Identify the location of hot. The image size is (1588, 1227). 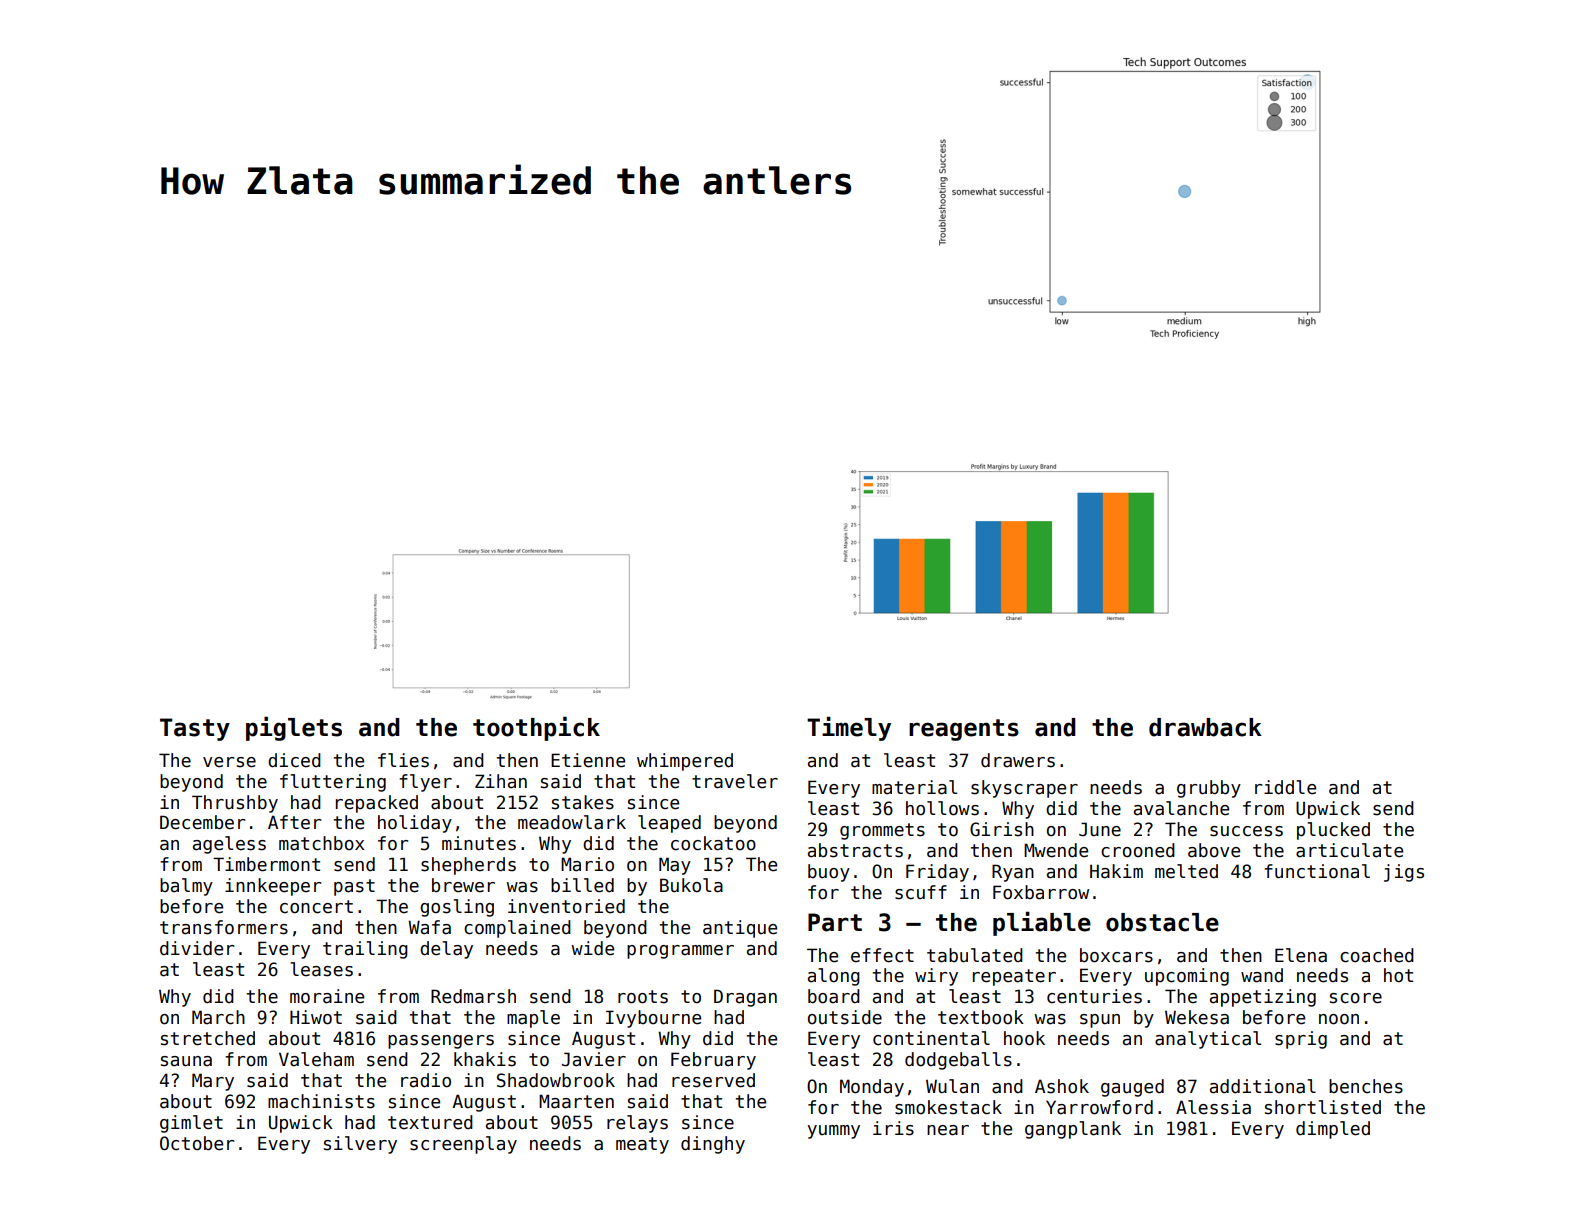
(1398, 975).
